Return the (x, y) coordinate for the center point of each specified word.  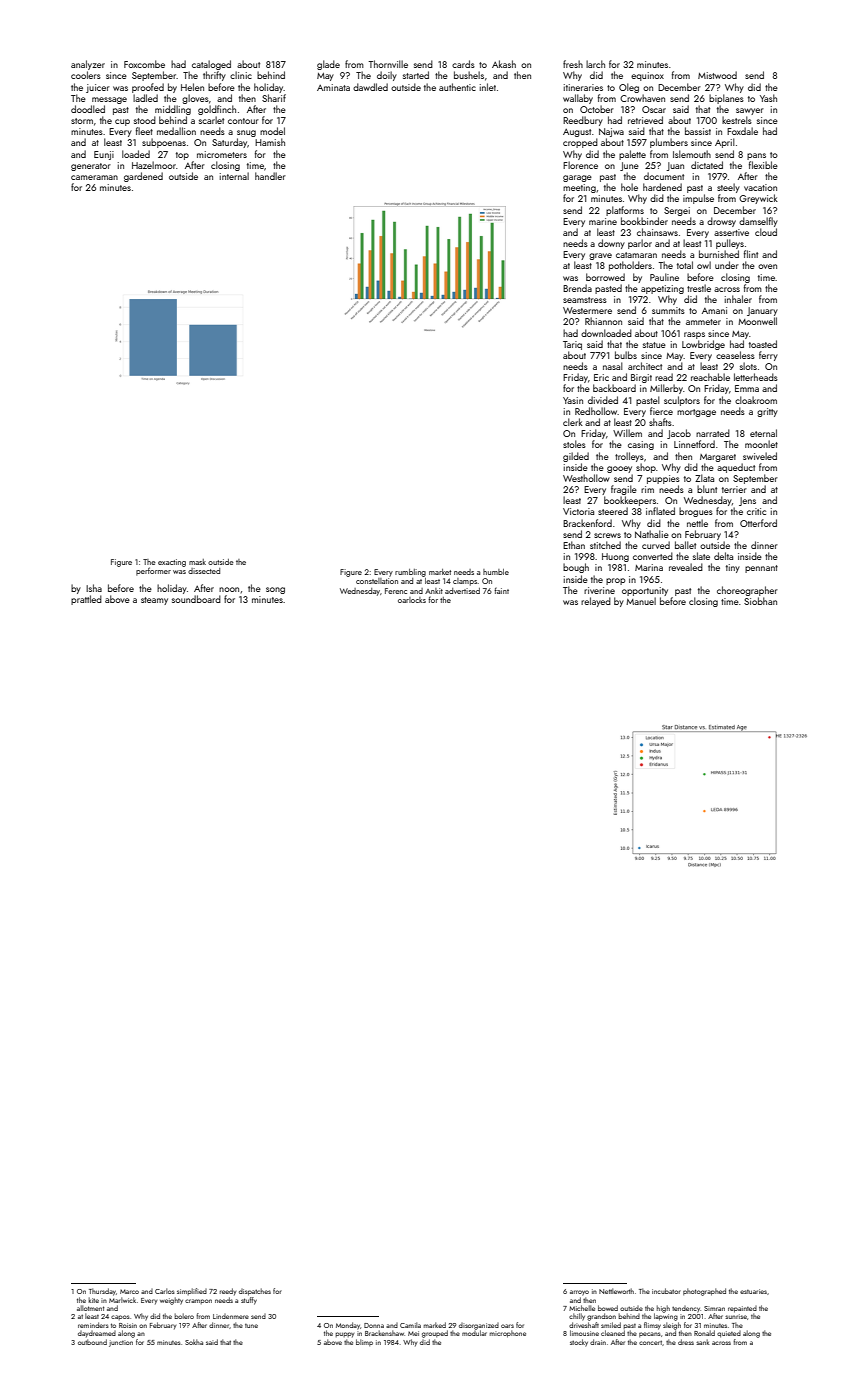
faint (501, 590)
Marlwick (122, 1300)
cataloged (211, 65)
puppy (345, 1335)
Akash (504, 64)
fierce (661, 411)
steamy (154, 601)
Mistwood (717, 75)
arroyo (579, 1293)
